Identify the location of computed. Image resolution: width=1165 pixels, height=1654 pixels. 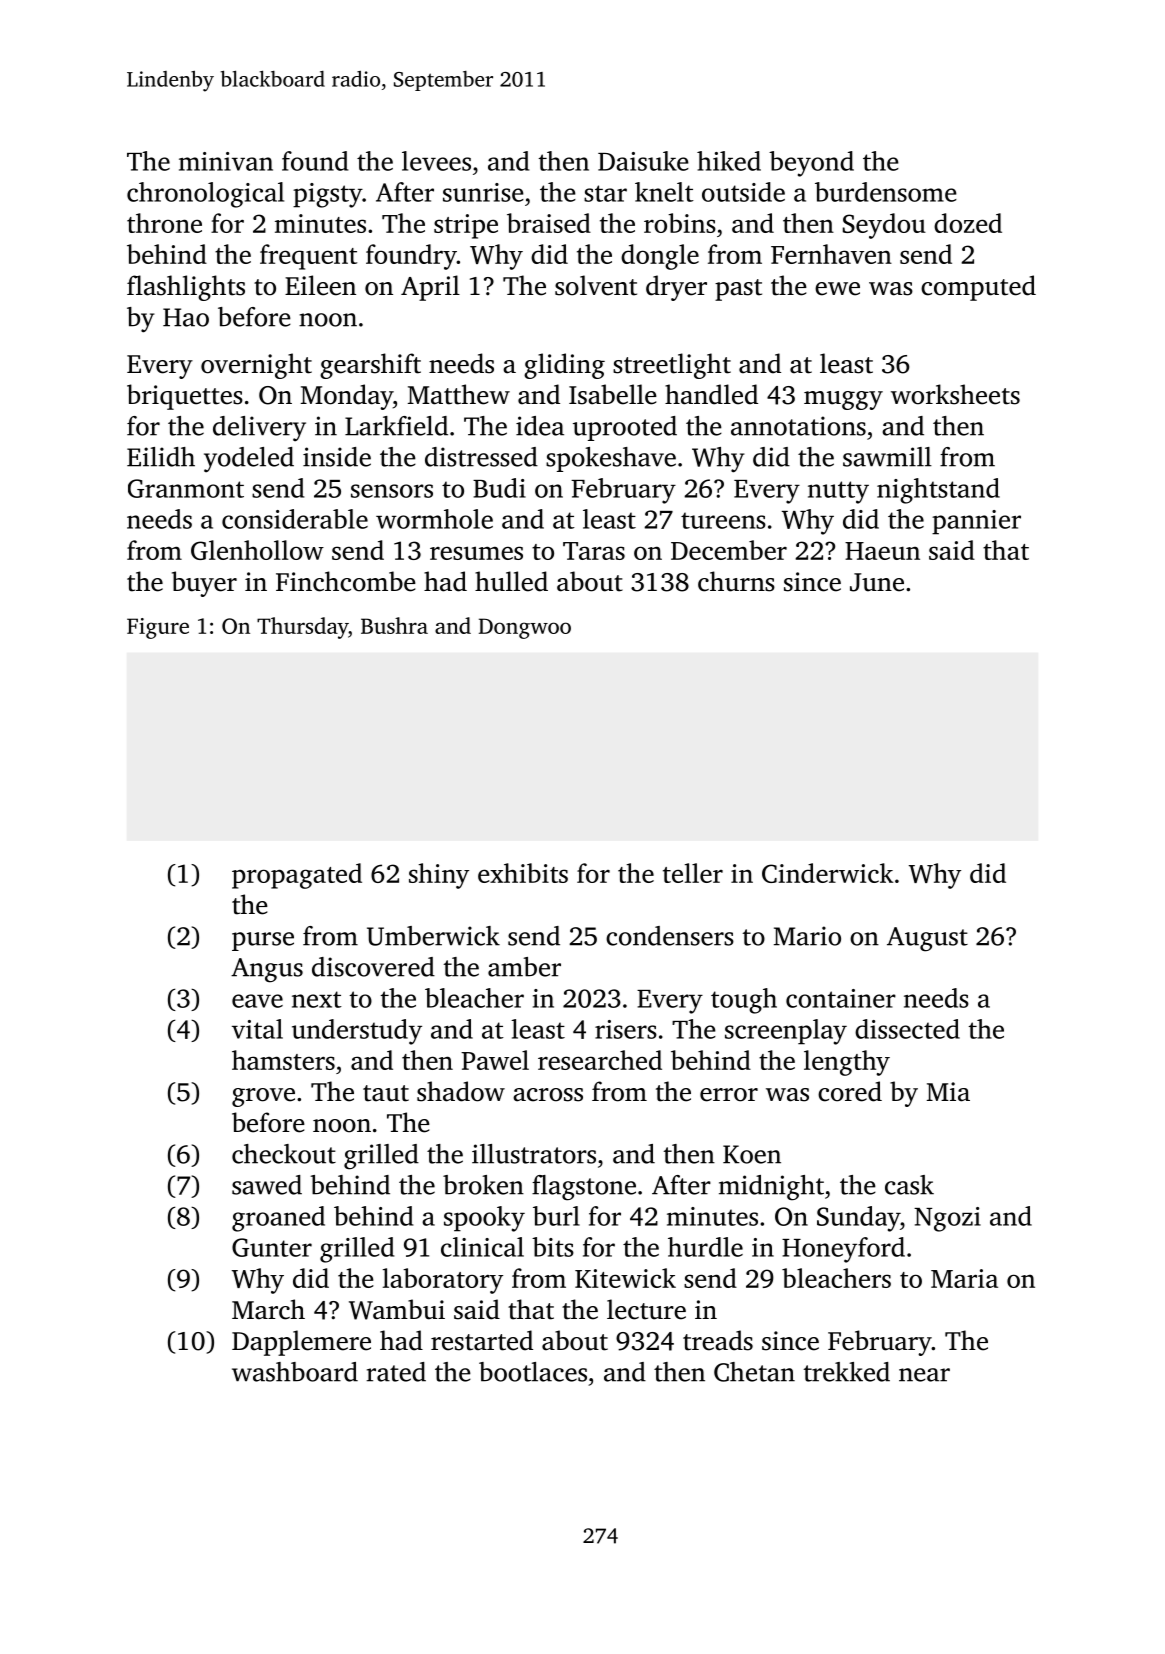
(978, 288).
